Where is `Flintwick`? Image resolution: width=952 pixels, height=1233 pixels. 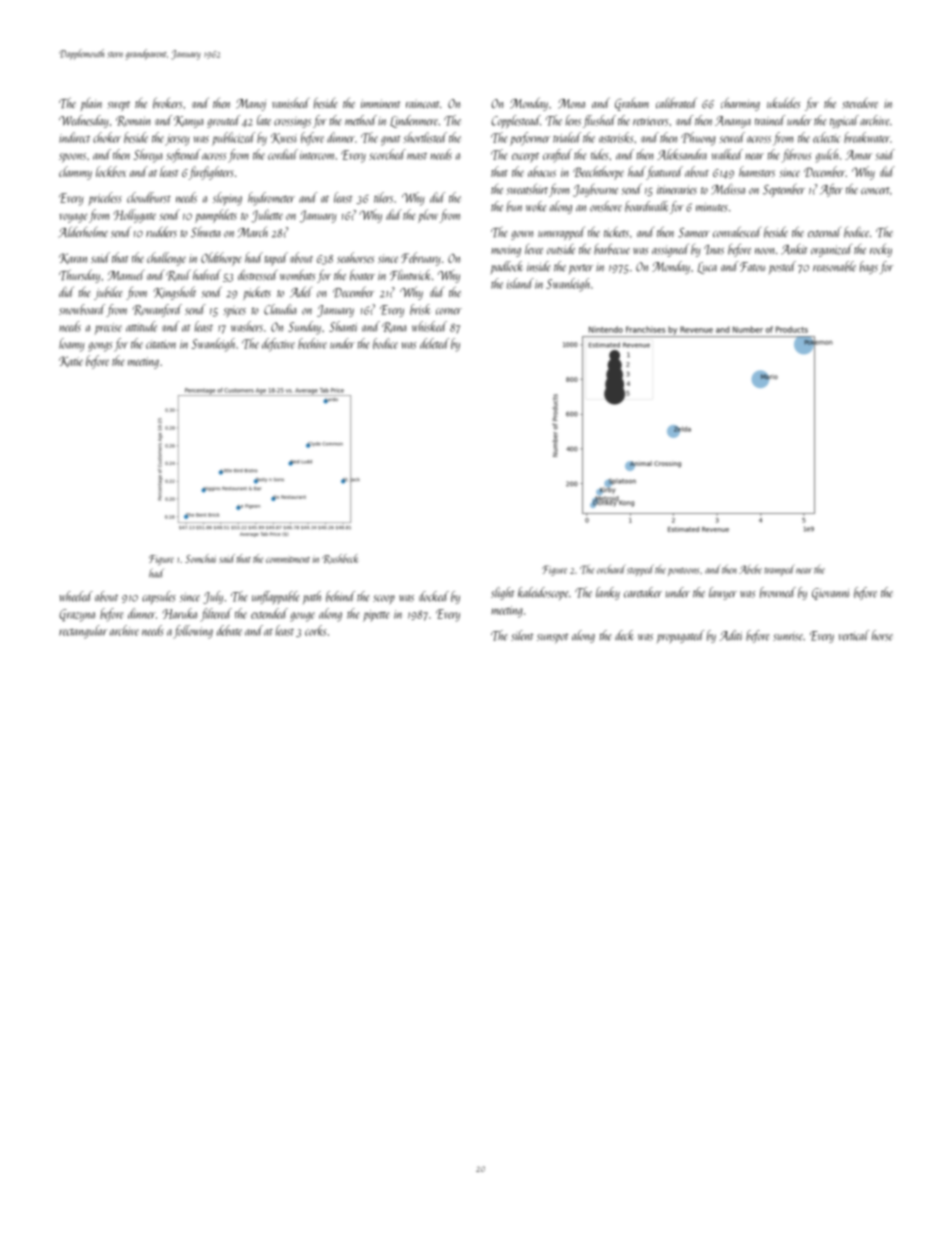 Flintwick is located at coordinates (410, 275).
